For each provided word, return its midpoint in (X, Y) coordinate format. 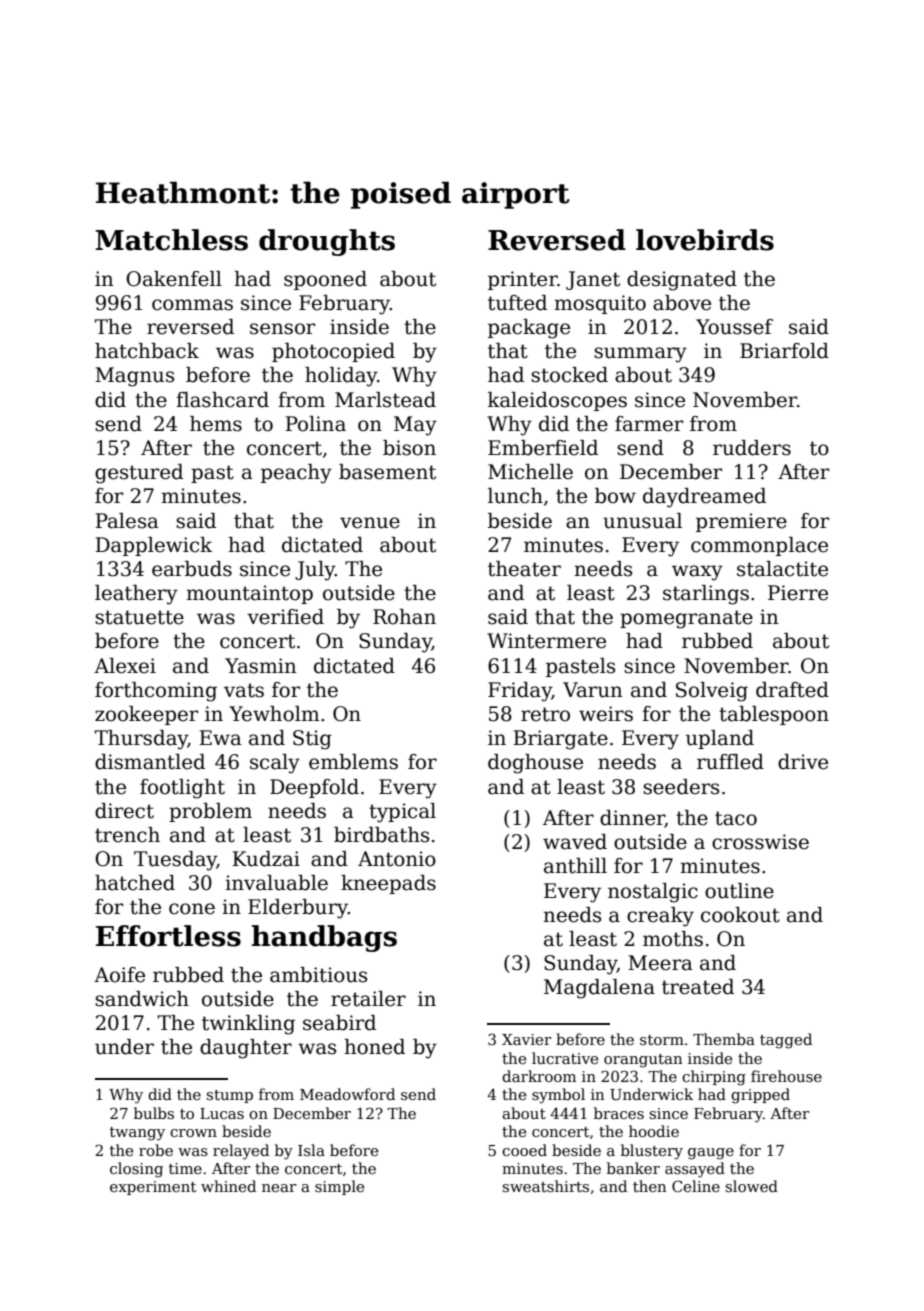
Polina (315, 424)
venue (370, 523)
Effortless (168, 936)
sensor (282, 329)
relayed (241, 1152)
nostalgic (653, 893)
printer (523, 280)
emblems (353, 762)
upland (720, 739)
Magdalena (599, 989)
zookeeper (146, 715)
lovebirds (705, 240)
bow (615, 496)
